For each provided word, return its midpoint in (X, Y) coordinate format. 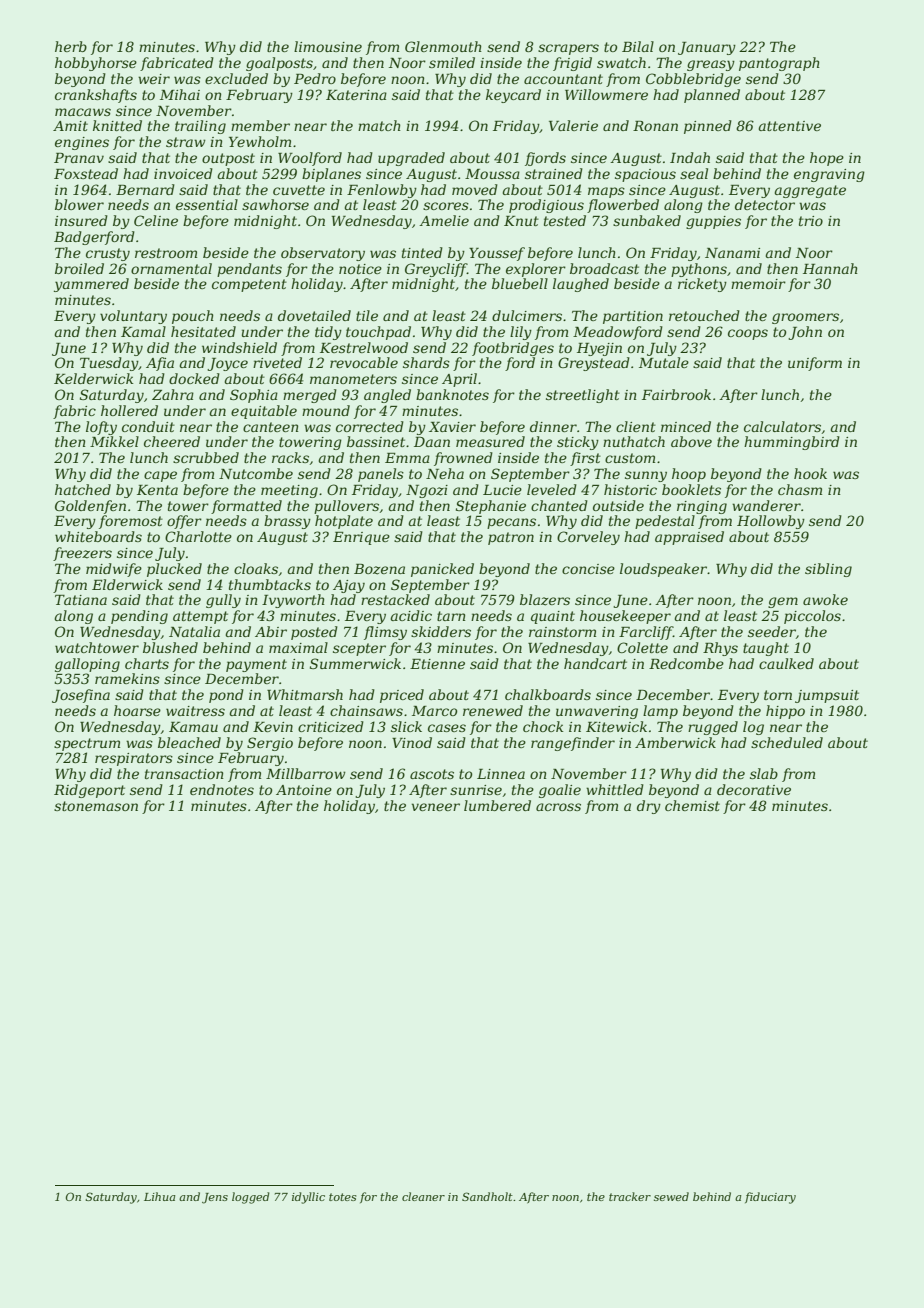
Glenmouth (443, 46)
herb (71, 46)
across (558, 807)
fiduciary (770, 1198)
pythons (699, 270)
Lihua (159, 1196)
